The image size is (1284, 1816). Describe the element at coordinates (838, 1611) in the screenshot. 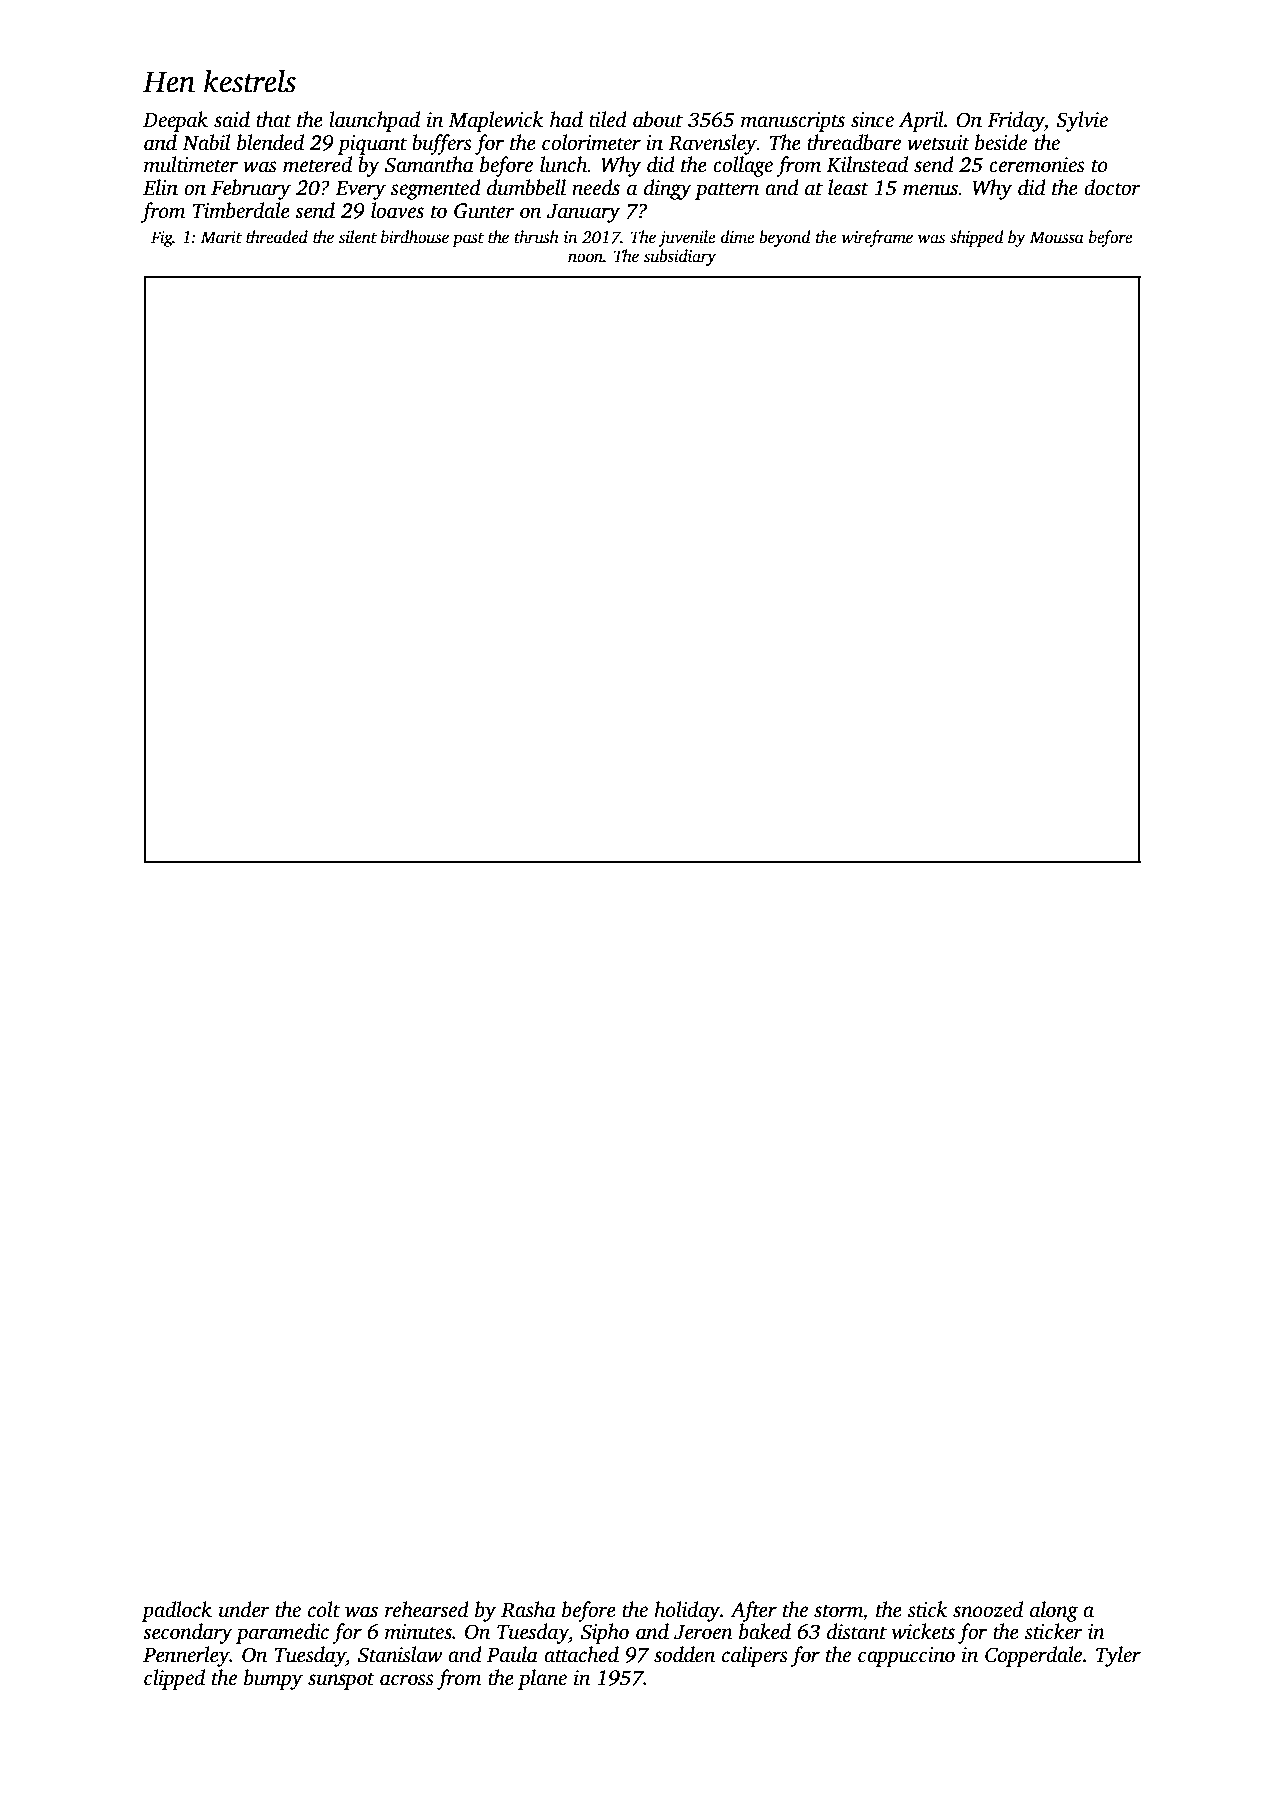

I see `storm` at that location.
